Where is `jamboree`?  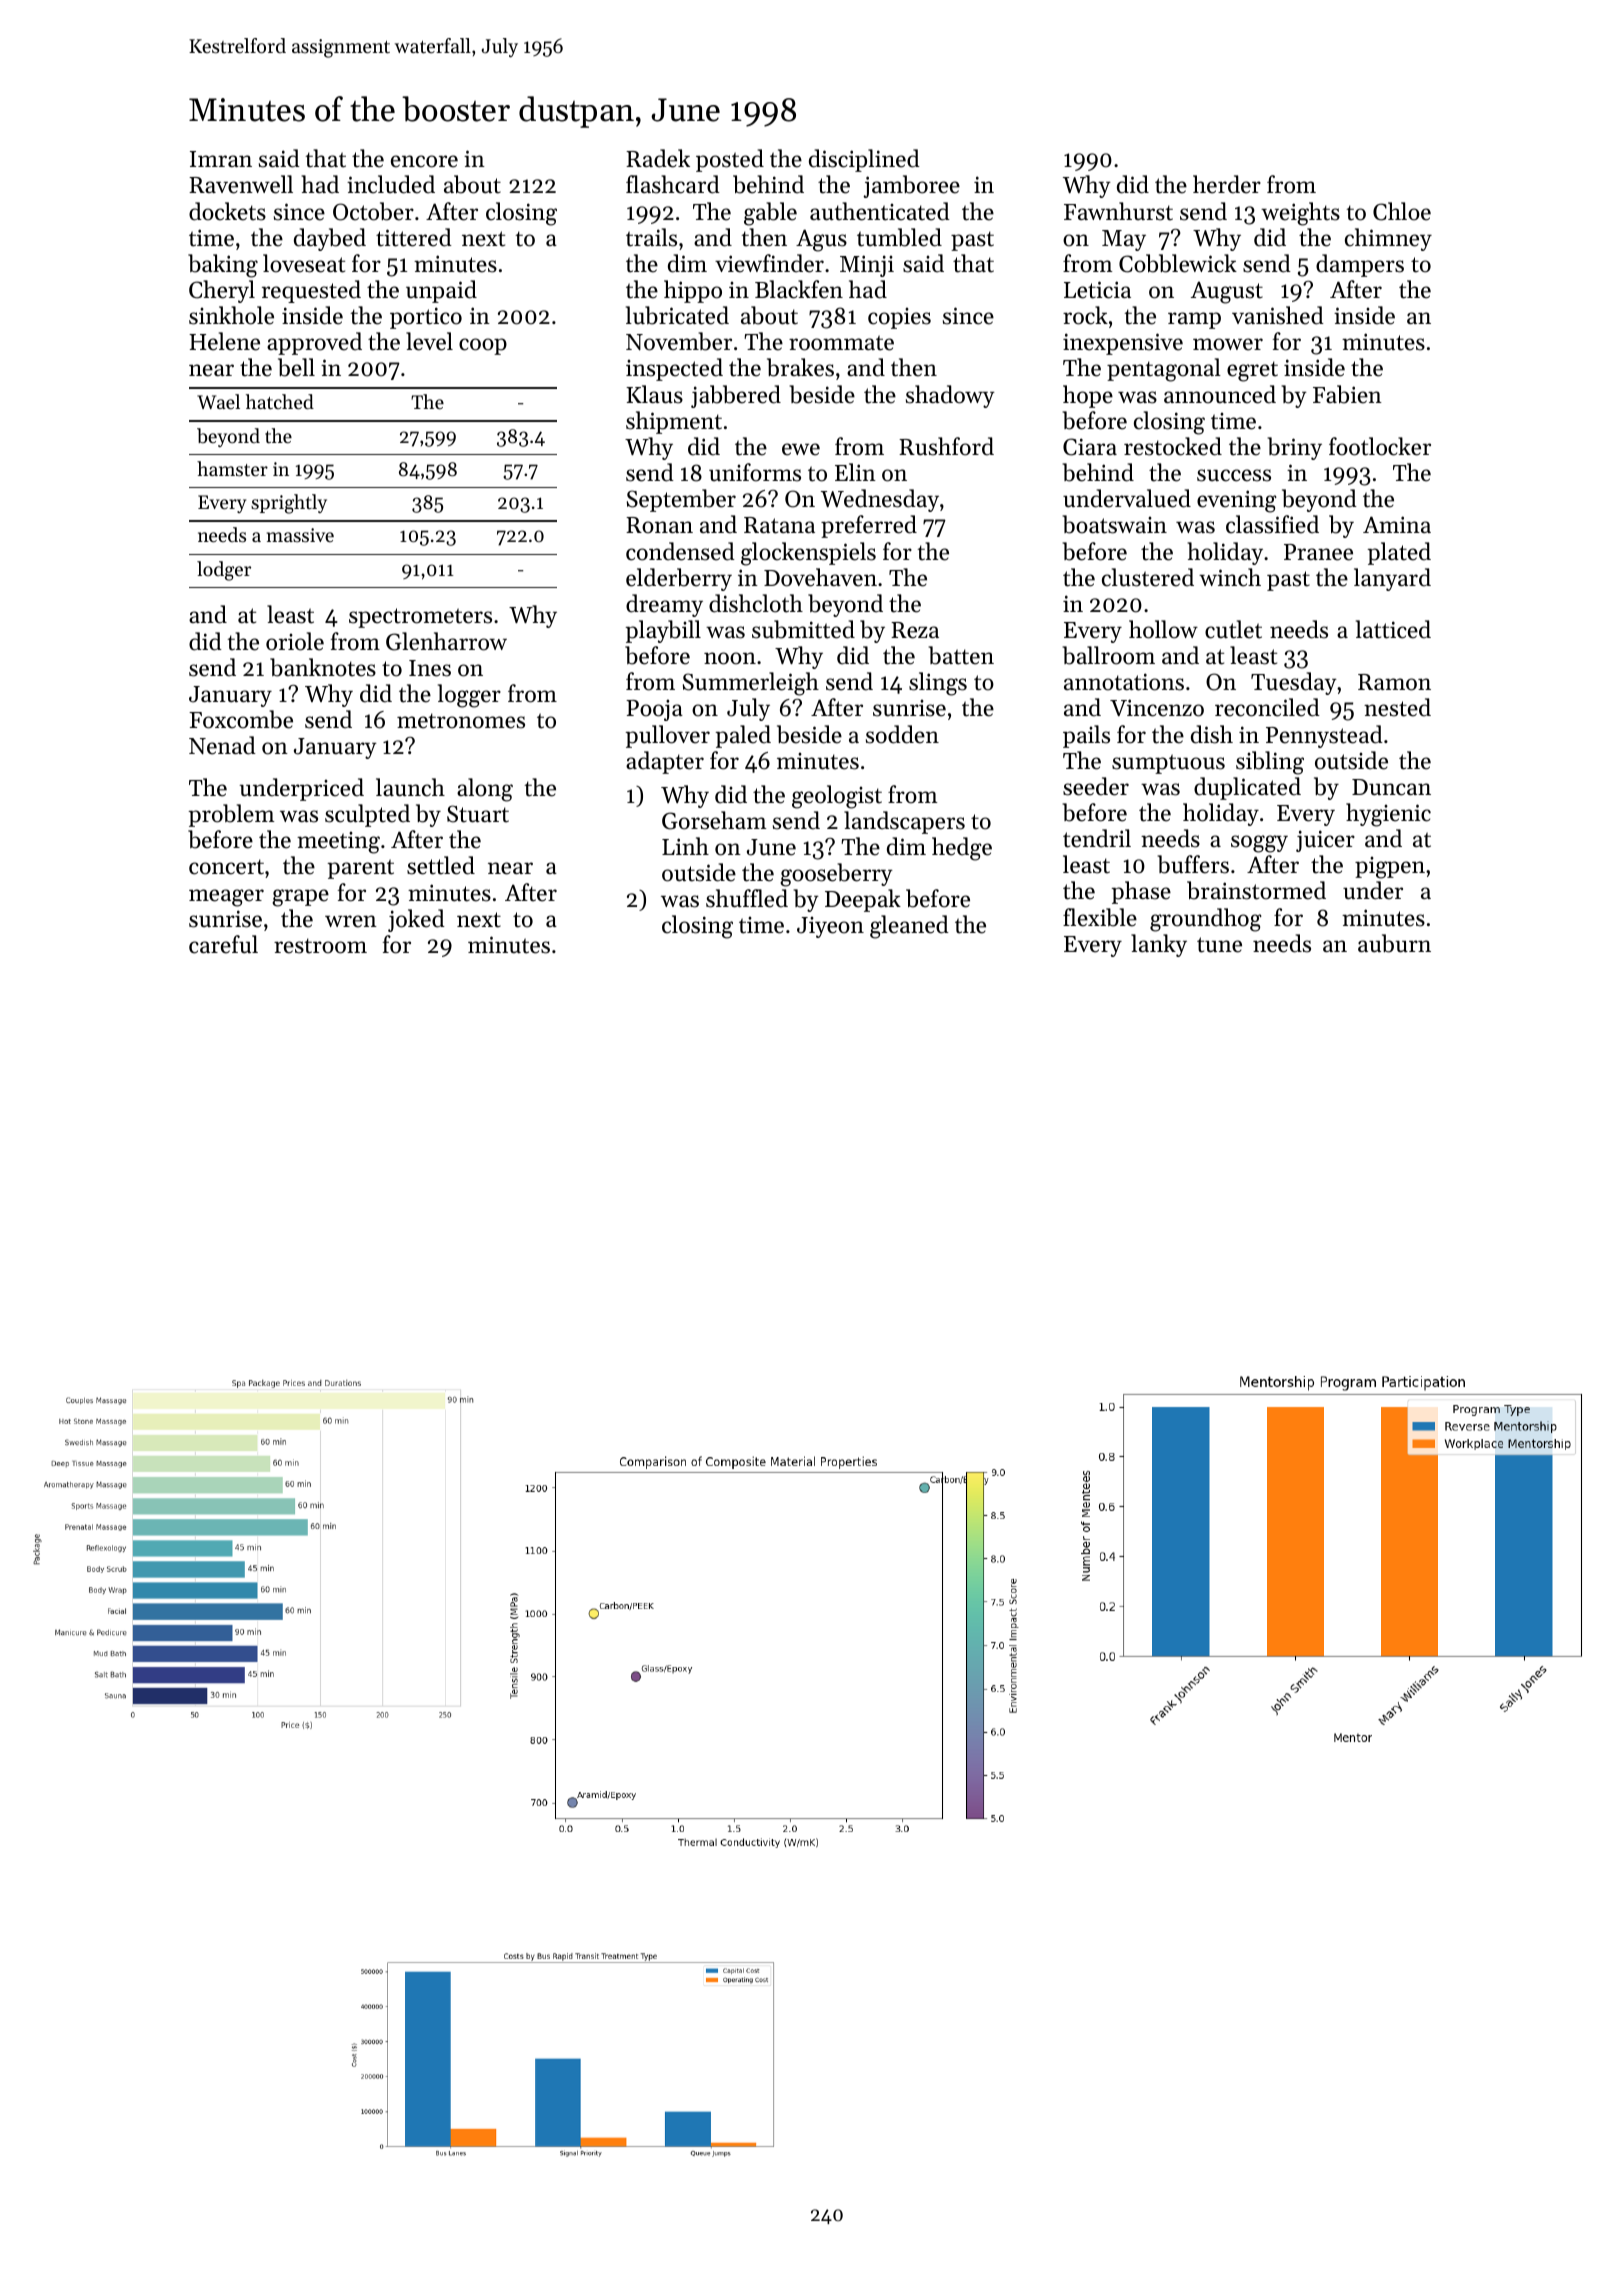 jamboree is located at coordinates (911, 186).
